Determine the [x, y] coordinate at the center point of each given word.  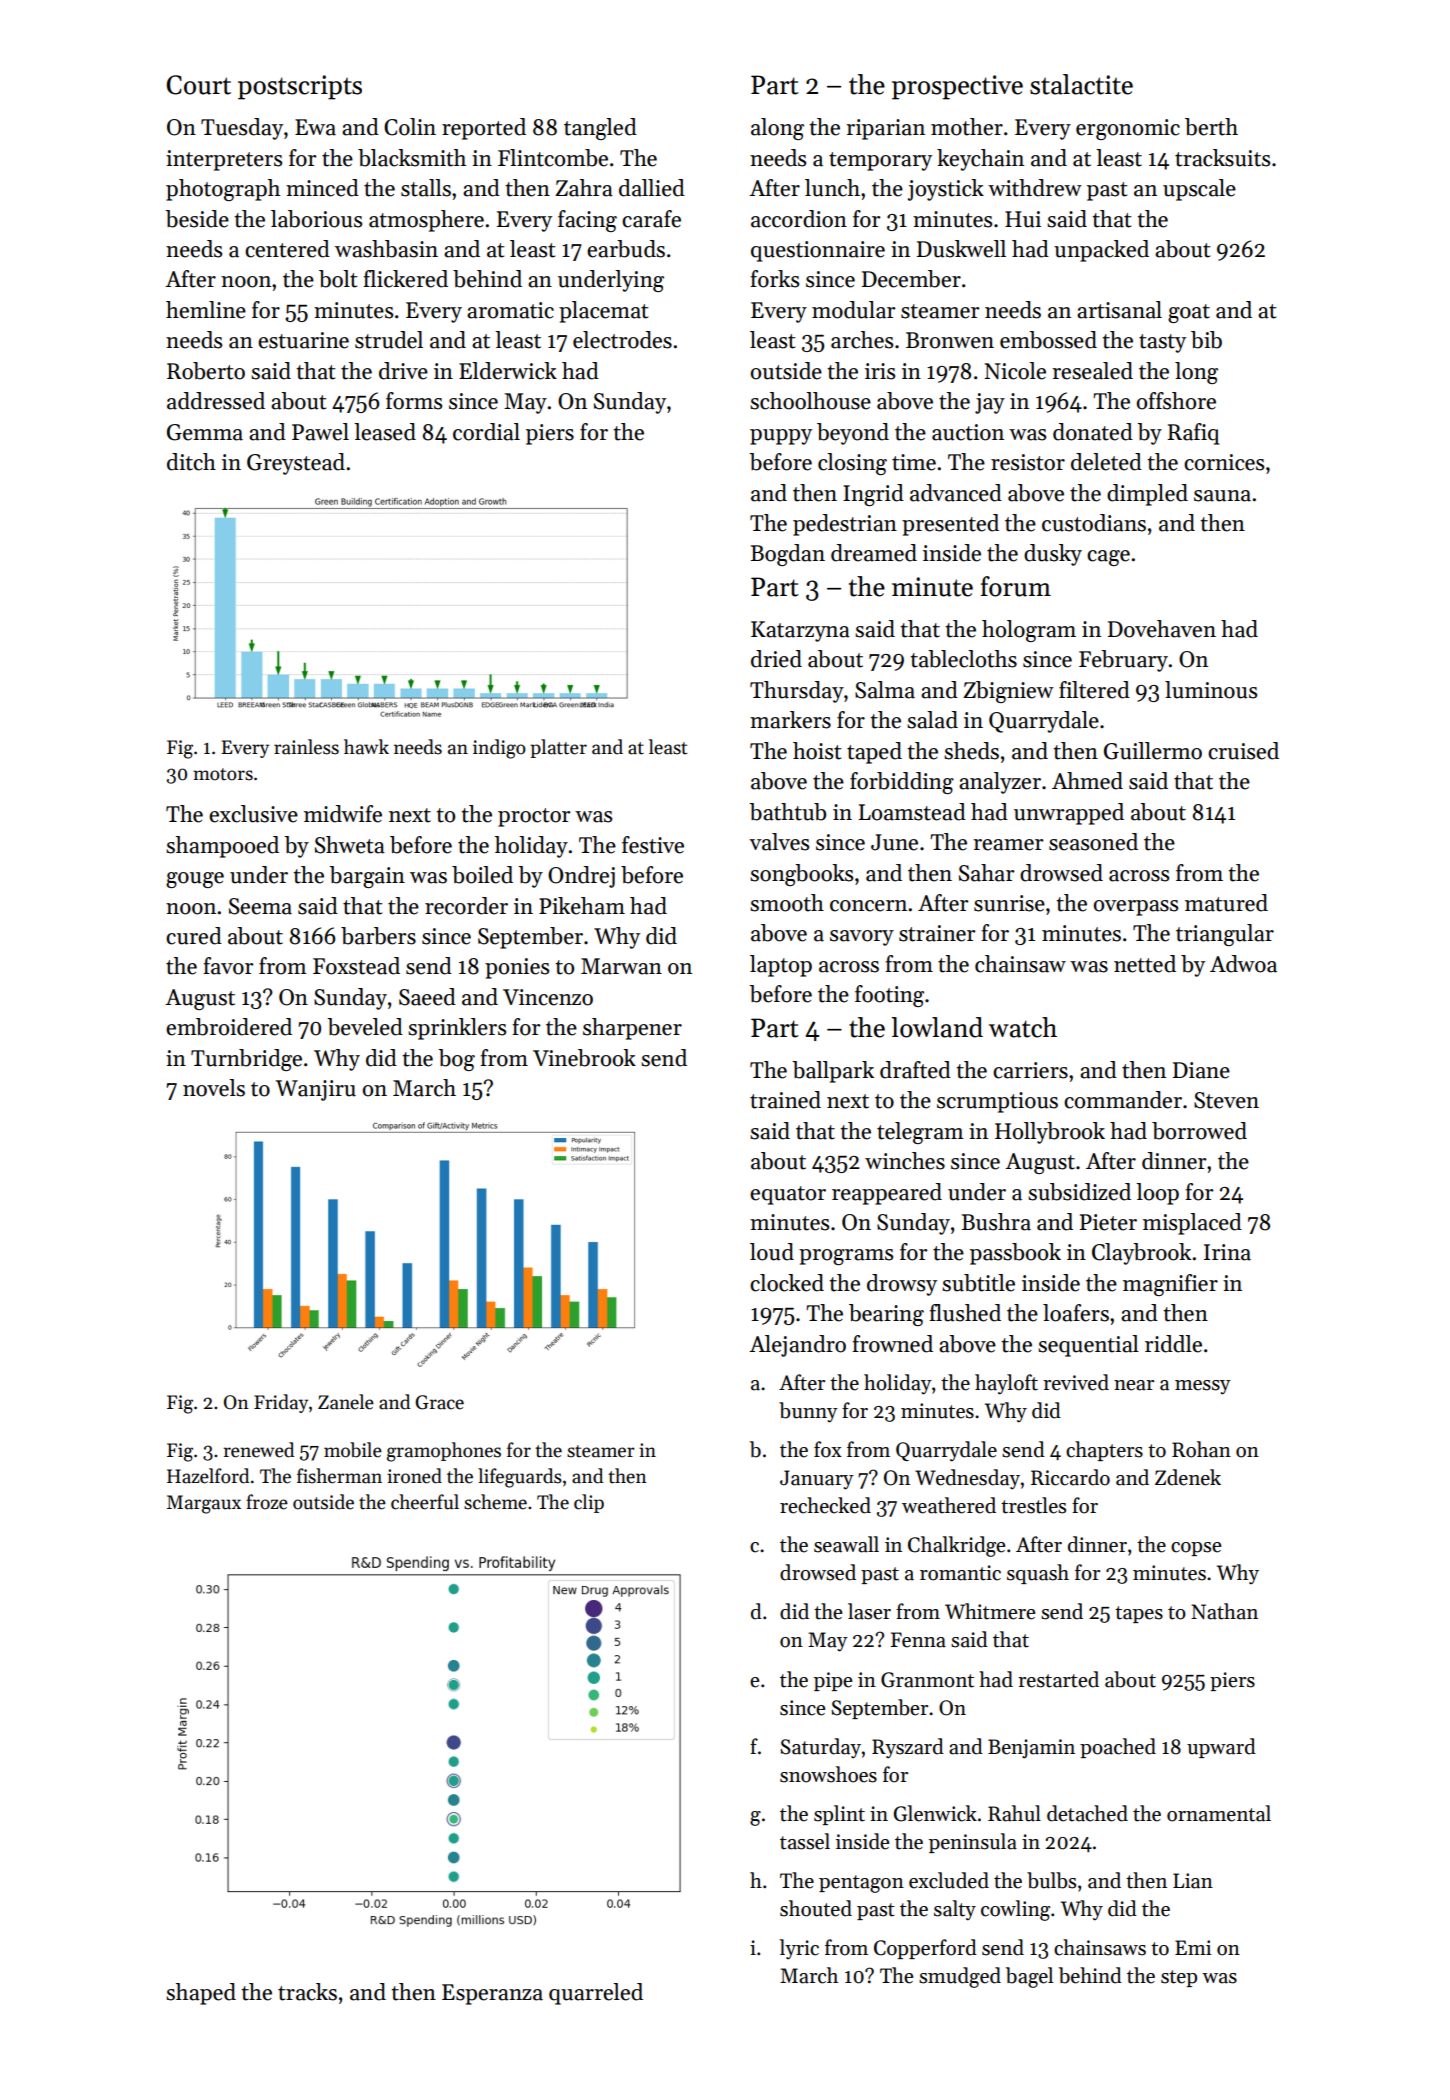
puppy [781, 437]
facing [587, 221]
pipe [833, 1681]
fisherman [339, 1476]
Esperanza [492, 1994]
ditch [191, 462]
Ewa [315, 127]
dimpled [1147, 495]
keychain [980, 160]
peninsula [973, 1843]
